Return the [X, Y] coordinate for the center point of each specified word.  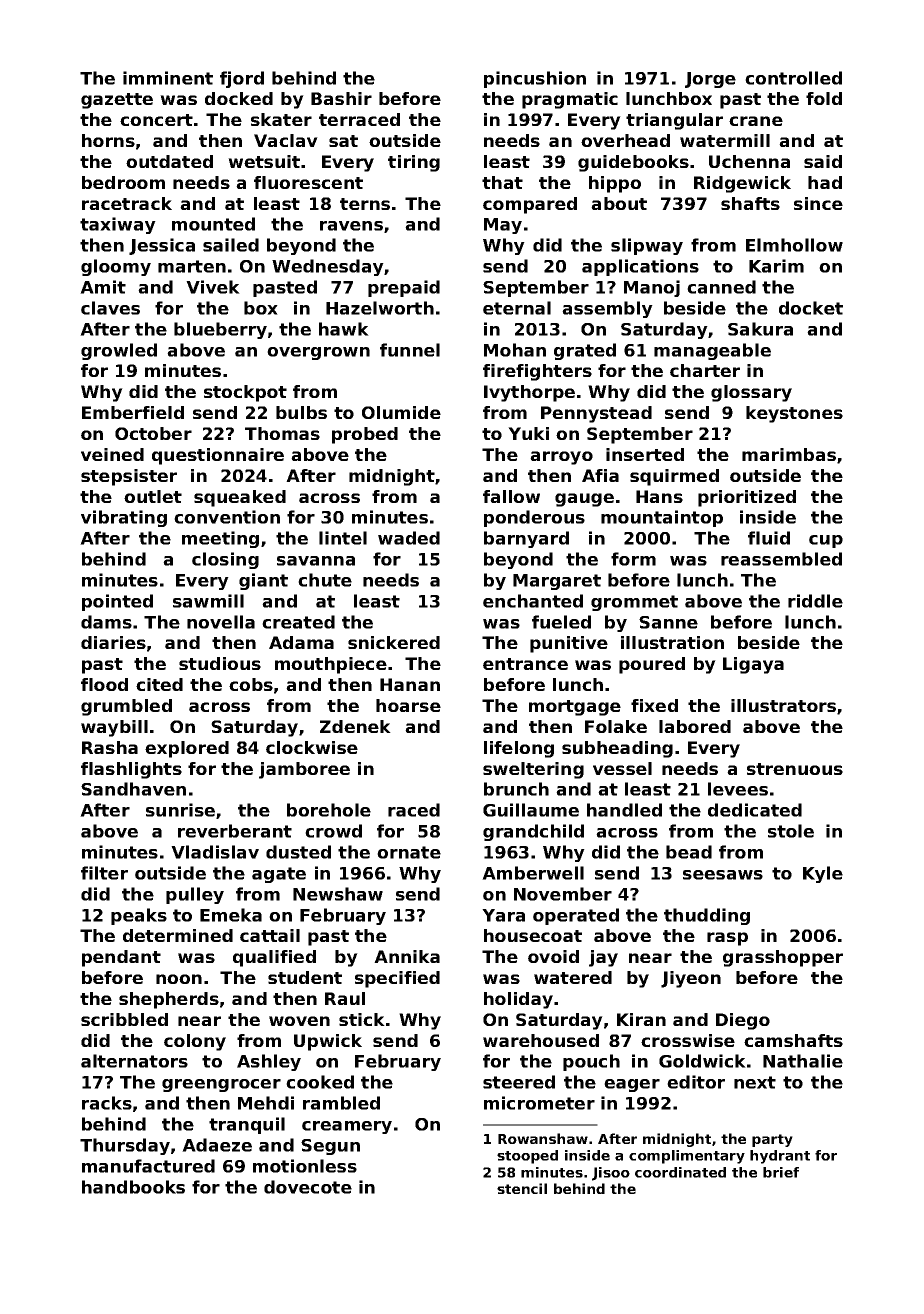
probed [365, 435]
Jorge [710, 80]
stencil [522, 1188]
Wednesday [328, 267]
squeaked [240, 498]
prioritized [747, 498]
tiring [414, 163]
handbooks [133, 1187]
